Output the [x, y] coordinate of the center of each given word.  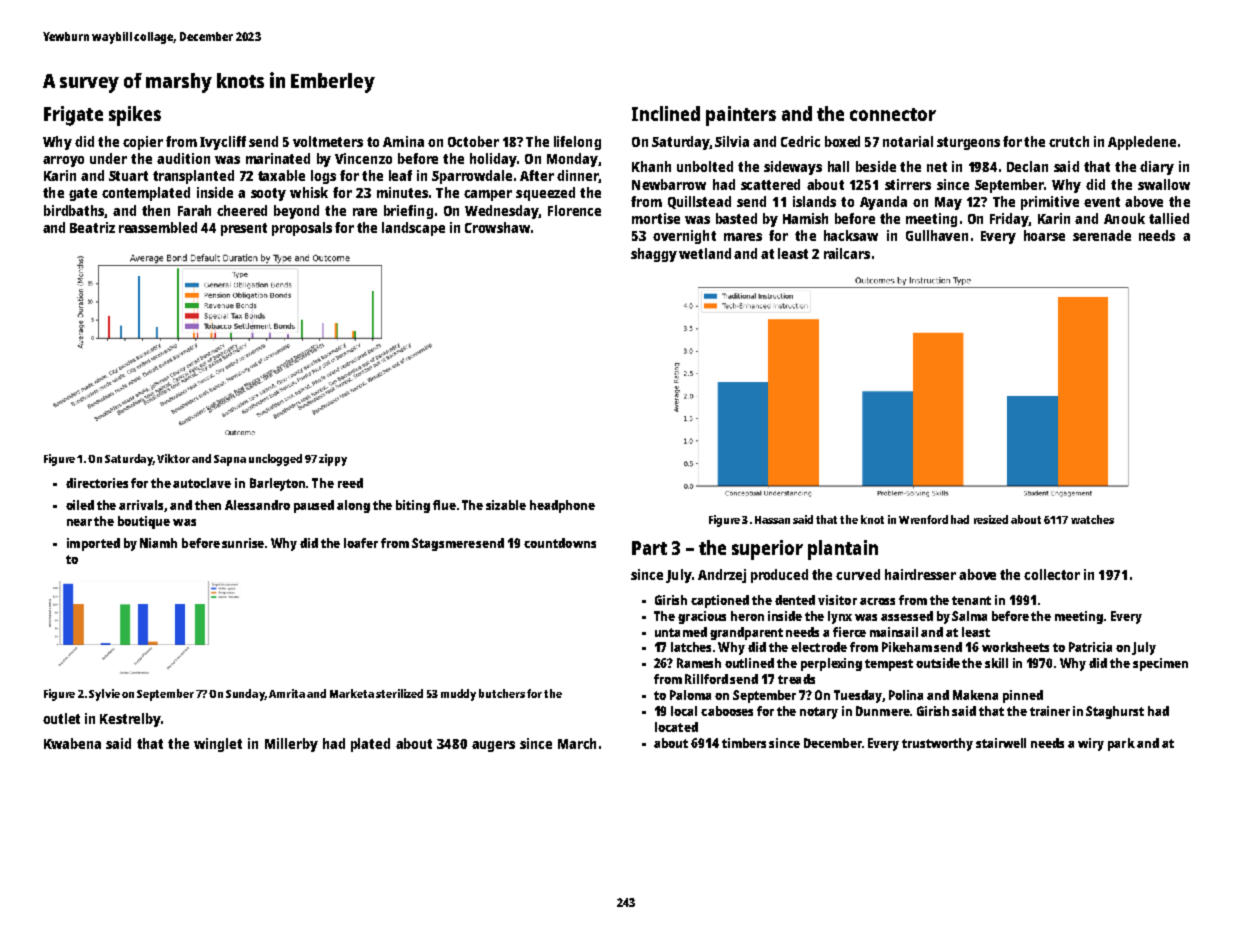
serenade [1102, 235]
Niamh [158, 543]
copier [143, 143]
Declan [1027, 166]
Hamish [805, 218]
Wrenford [923, 519]
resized [991, 519]
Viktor [173, 458]
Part [649, 548]
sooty [268, 194]
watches [1092, 519]
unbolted [705, 166]
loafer [361, 543]
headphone [562, 506]
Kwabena [72, 743]
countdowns [560, 543]
